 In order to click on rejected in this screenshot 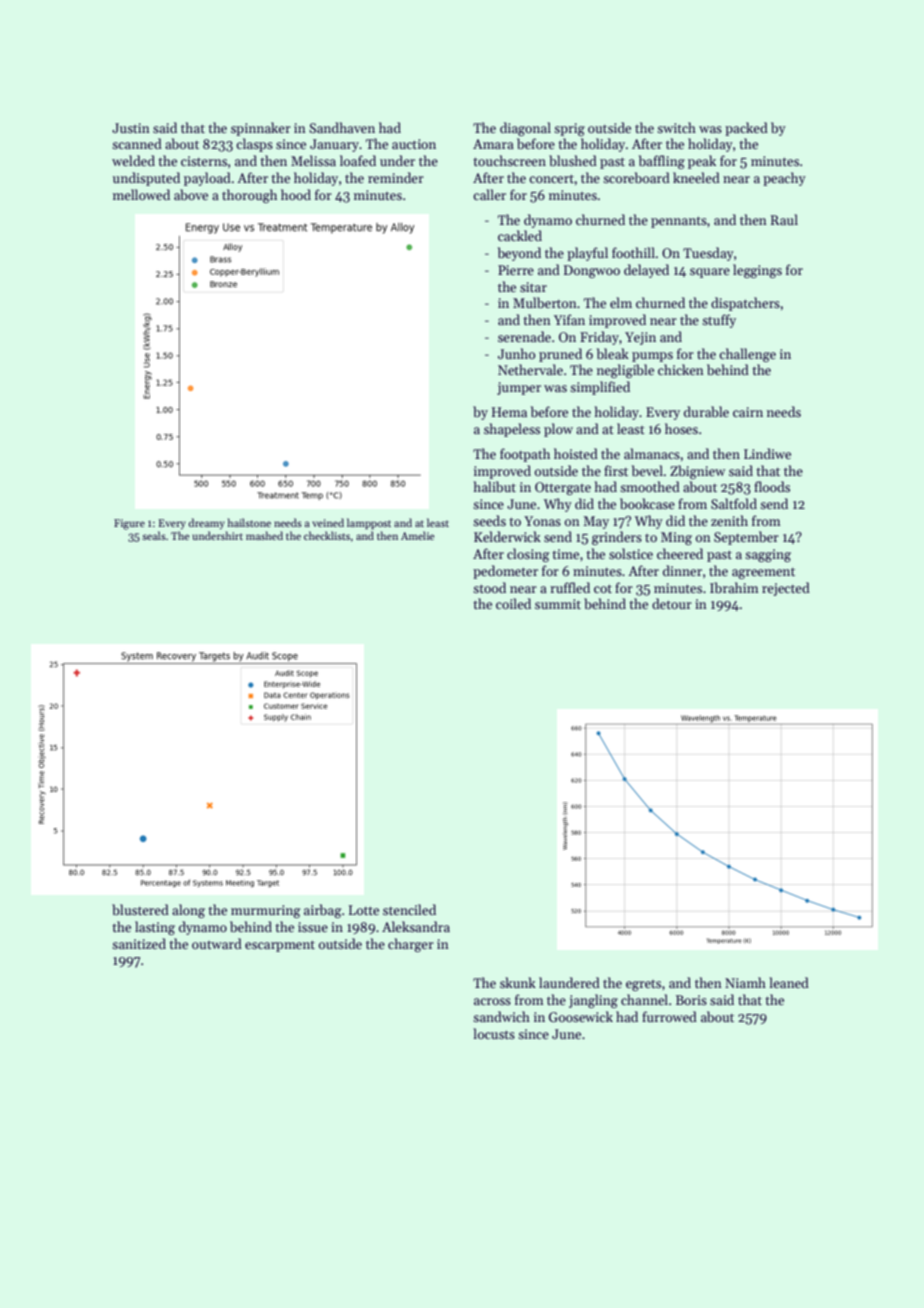, I will do `click(786, 589)`.
